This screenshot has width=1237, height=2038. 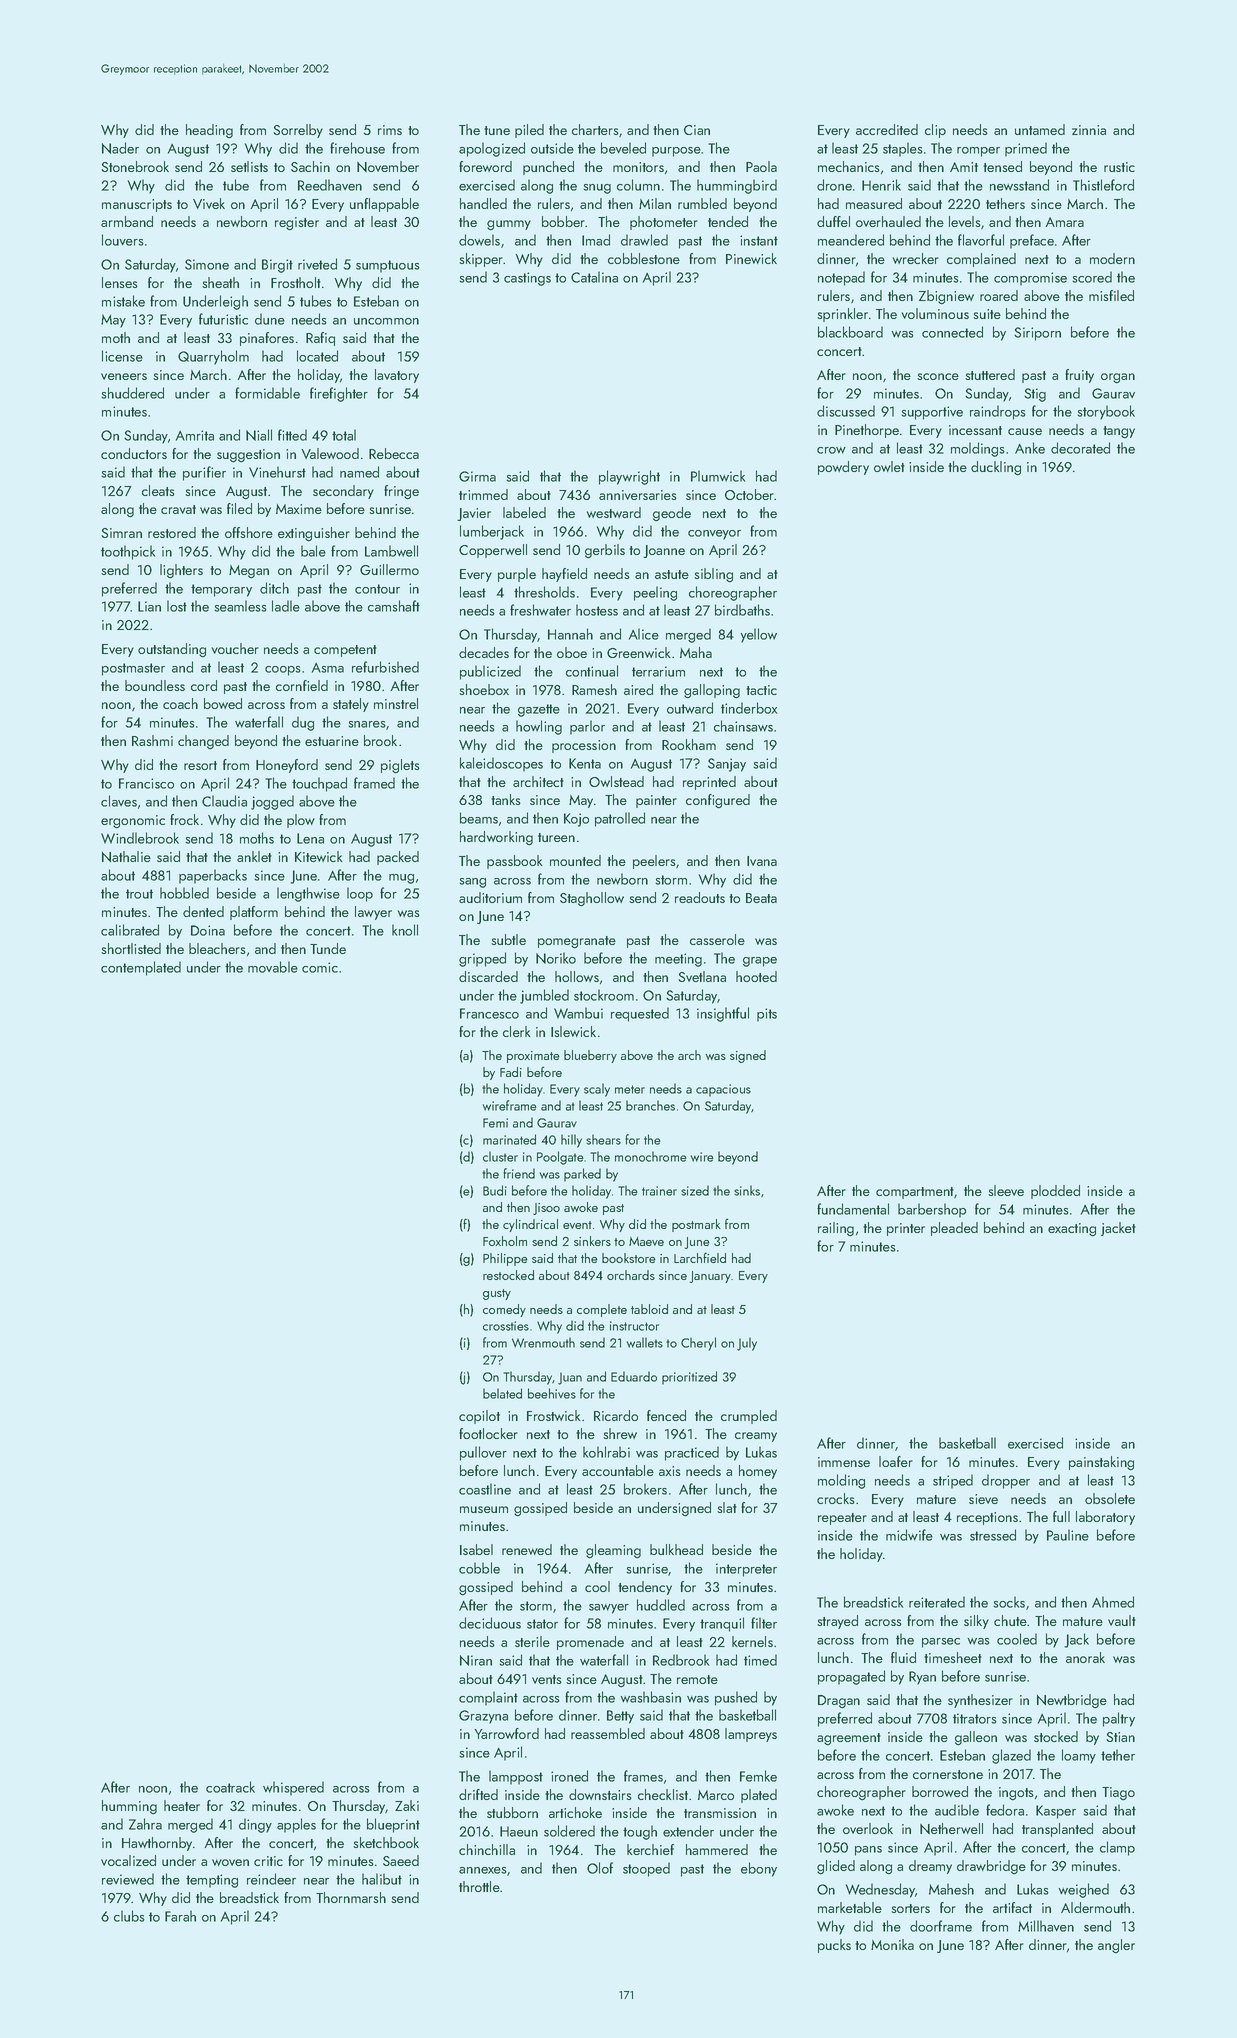 What do you see at coordinates (530, 1225) in the screenshot?
I see `cylindrical` at bounding box center [530, 1225].
